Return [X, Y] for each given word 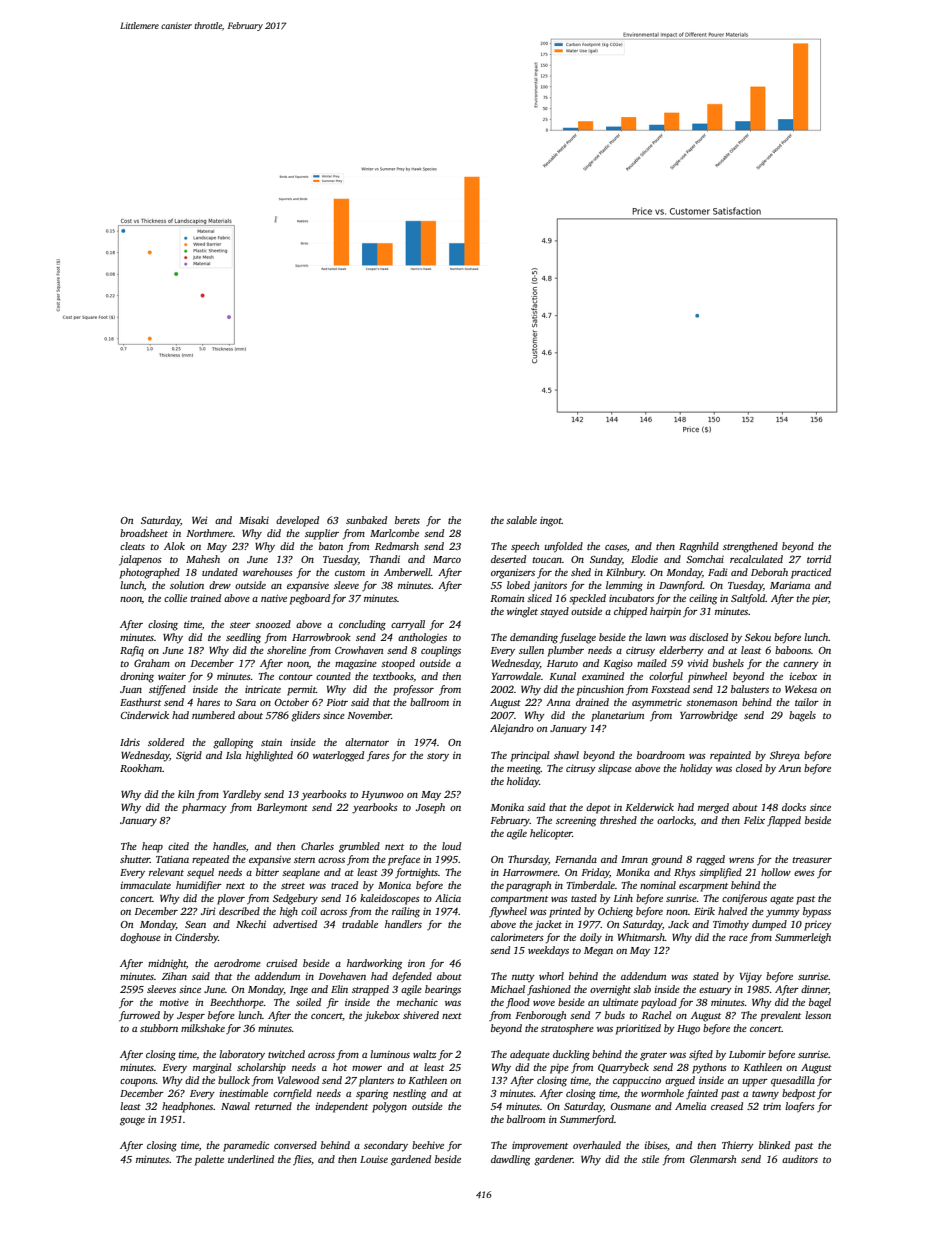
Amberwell [407, 572]
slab [642, 989]
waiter [172, 676]
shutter [135, 859]
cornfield [292, 1094]
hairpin [665, 612]
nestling [409, 1094]
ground [666, 860]
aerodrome [237, 963]
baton [331, 546]
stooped [398, 664]
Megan [598, 952]
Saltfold [748, 599]
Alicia [448, 898]
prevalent [780, 1016]
